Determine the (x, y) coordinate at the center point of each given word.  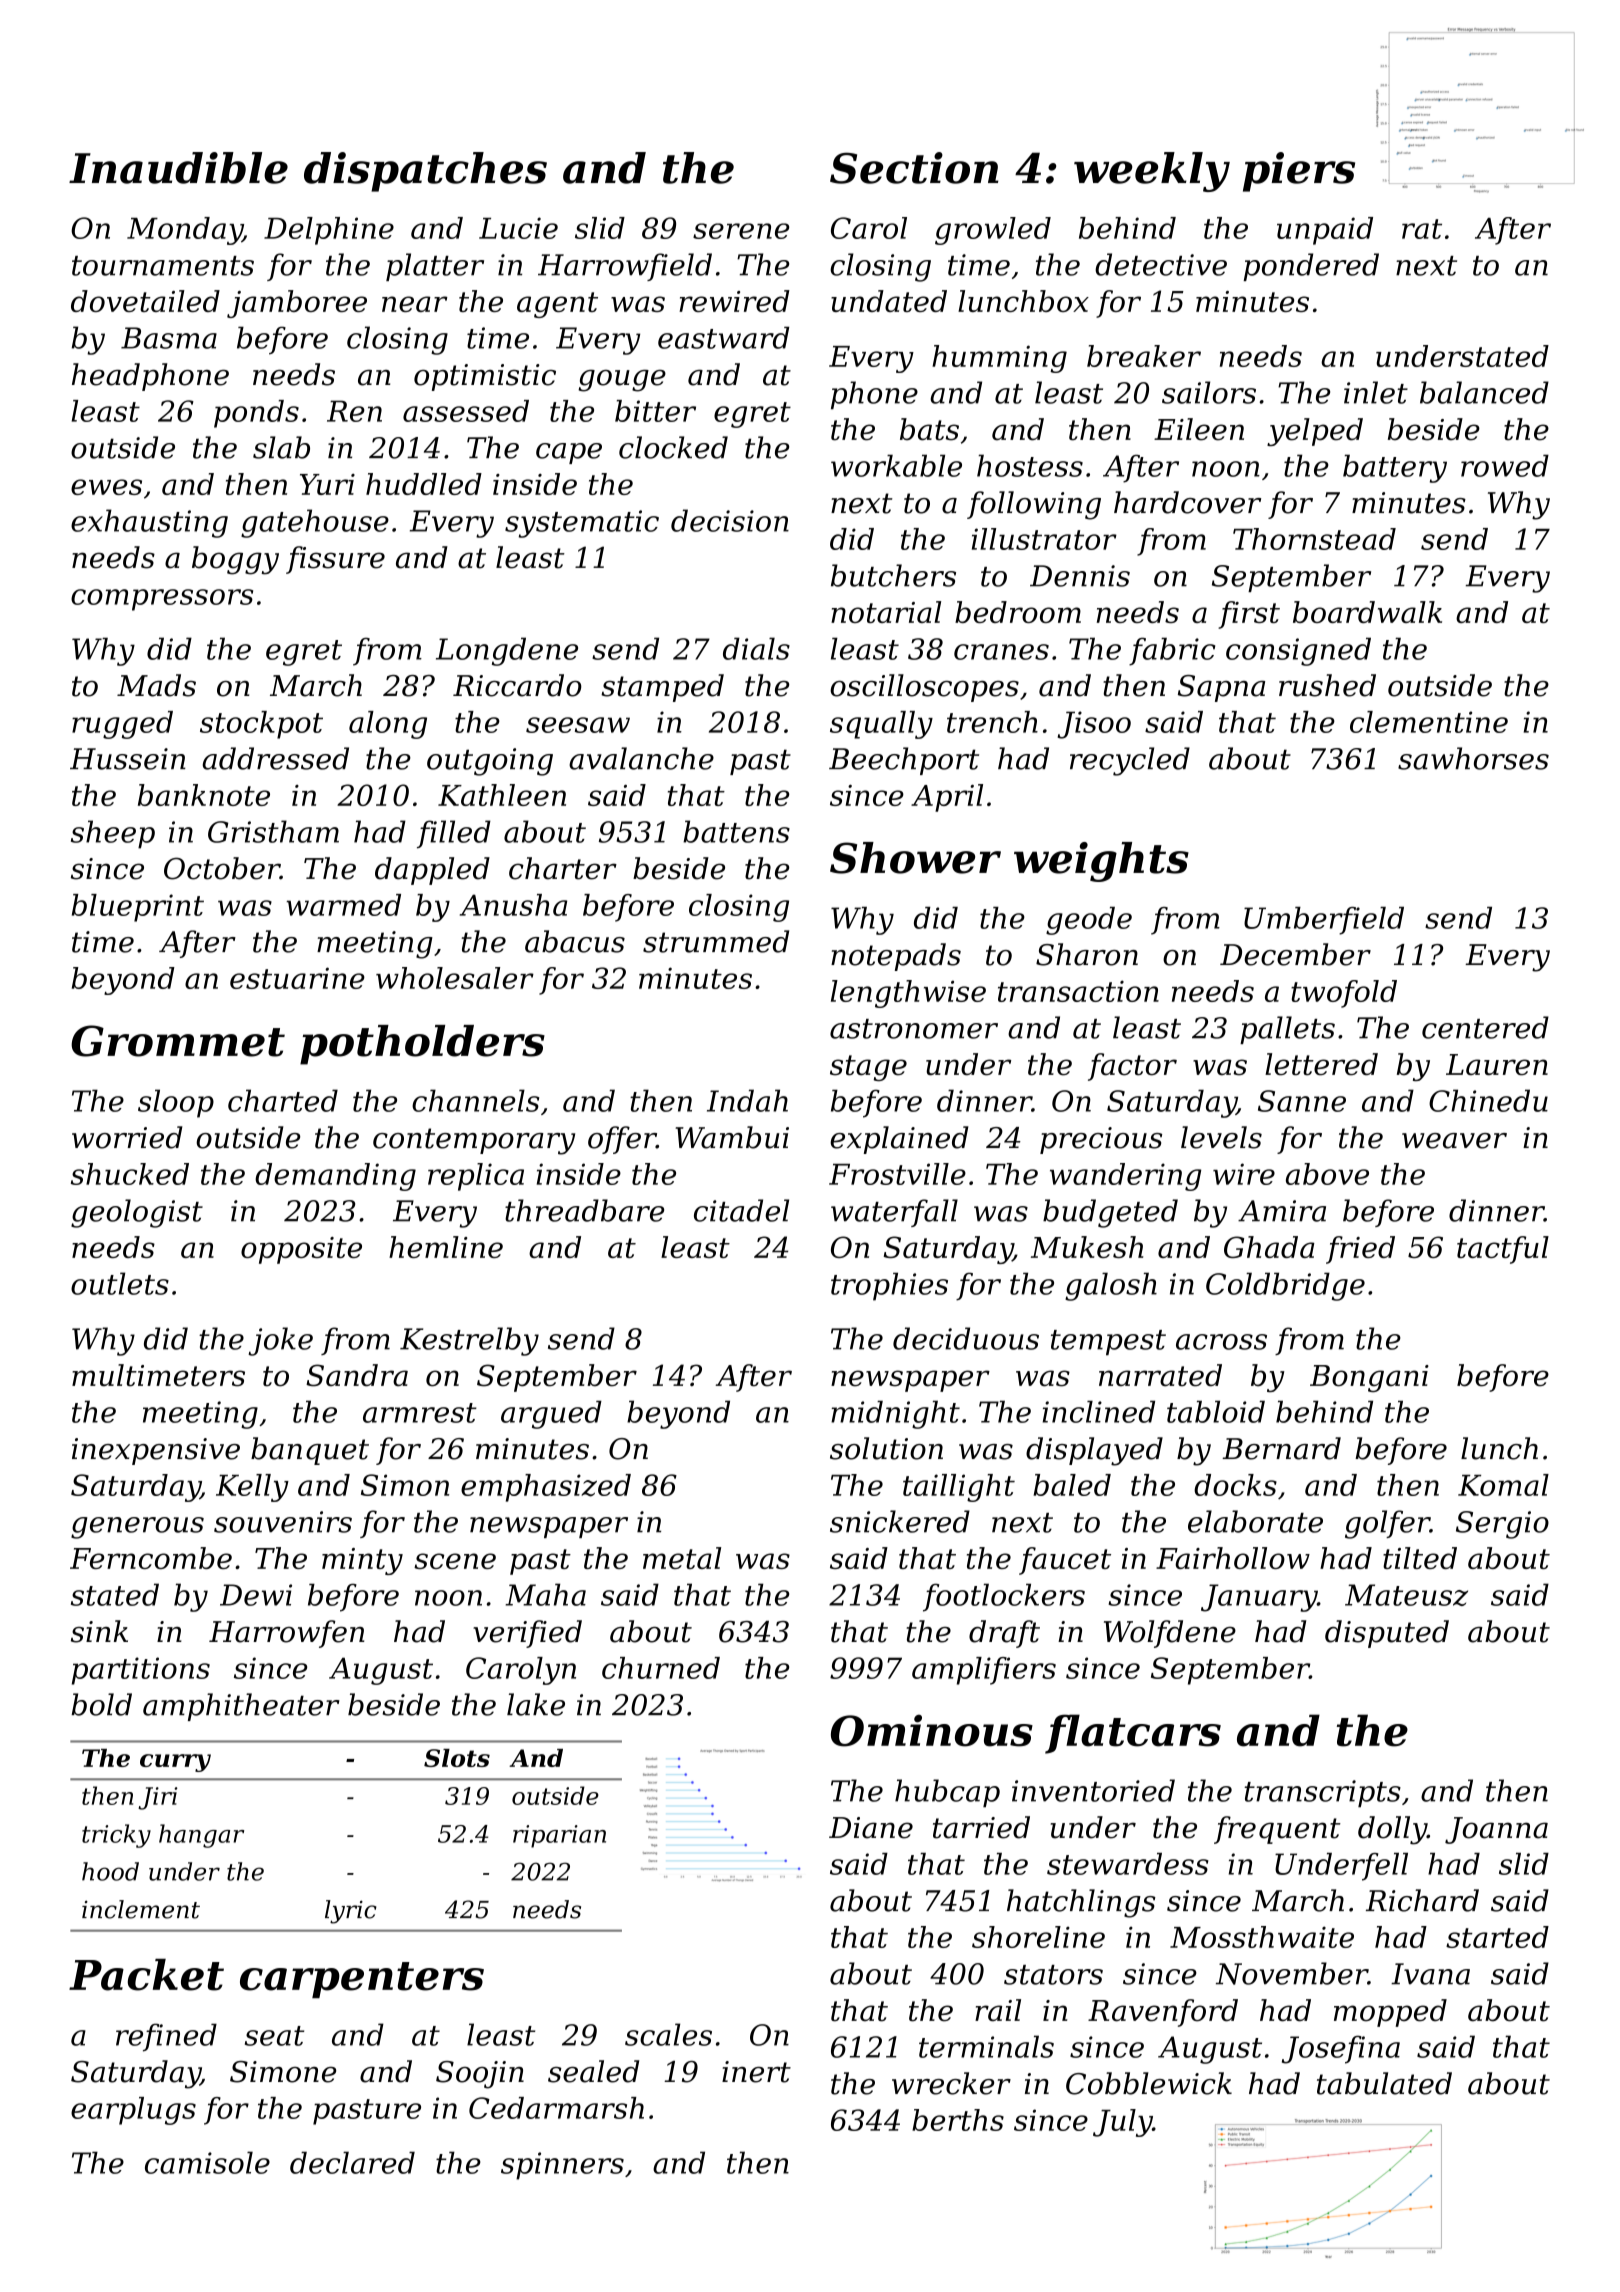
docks (1235, 1485)
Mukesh (1087, 1247)
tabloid (1216, 1411)
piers (1299, 172)
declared (352, 2162)
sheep (113, 834)
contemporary (474, 1141)
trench (992, 722)
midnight (895, 1414)
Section (914, 168)
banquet (310, 1451)
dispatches (425, 172)
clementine (1429, 722)
